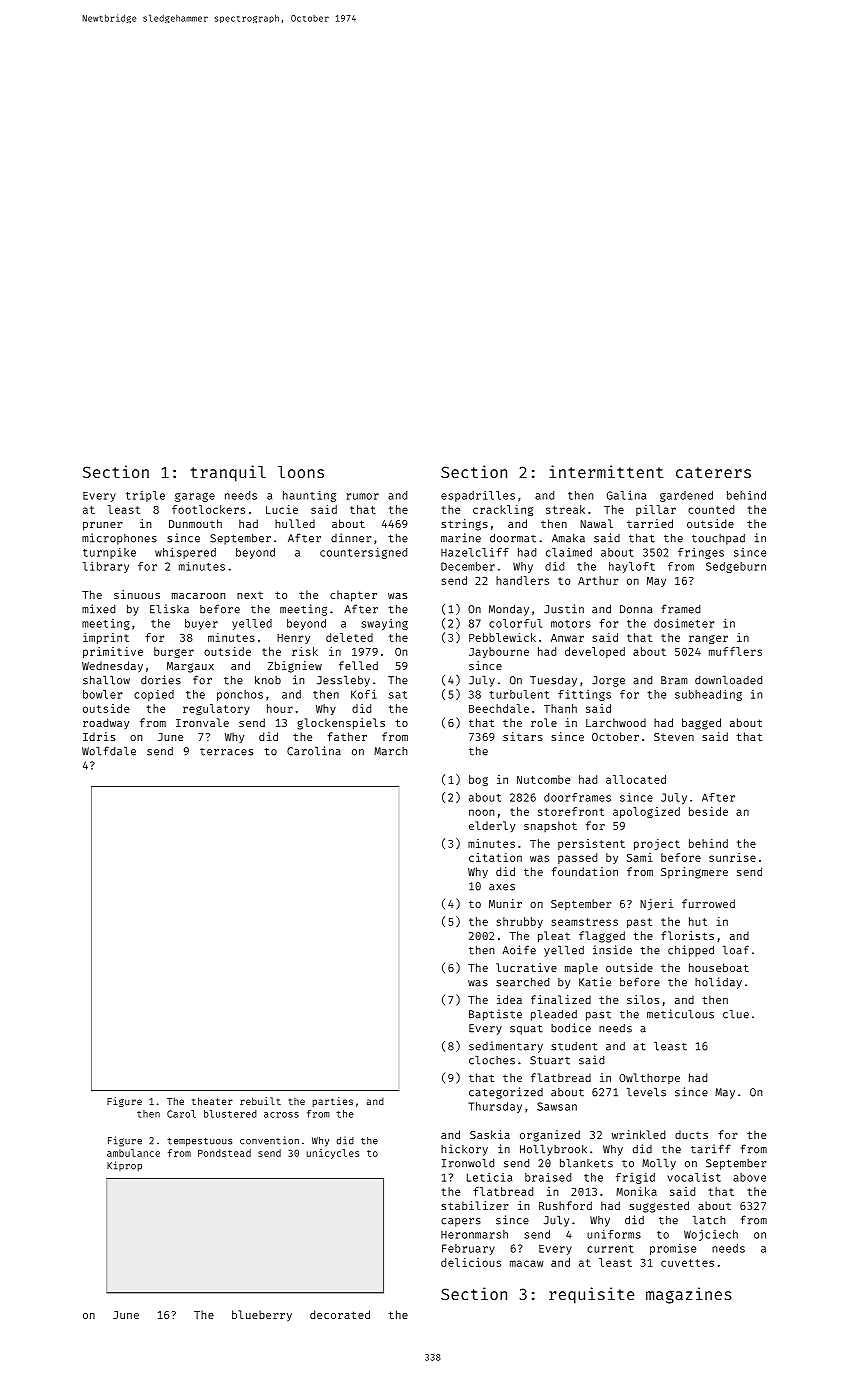  What do you see at coordinates (636, 779) in the document?
I see `allocated` at bounding box center [636, 779].
